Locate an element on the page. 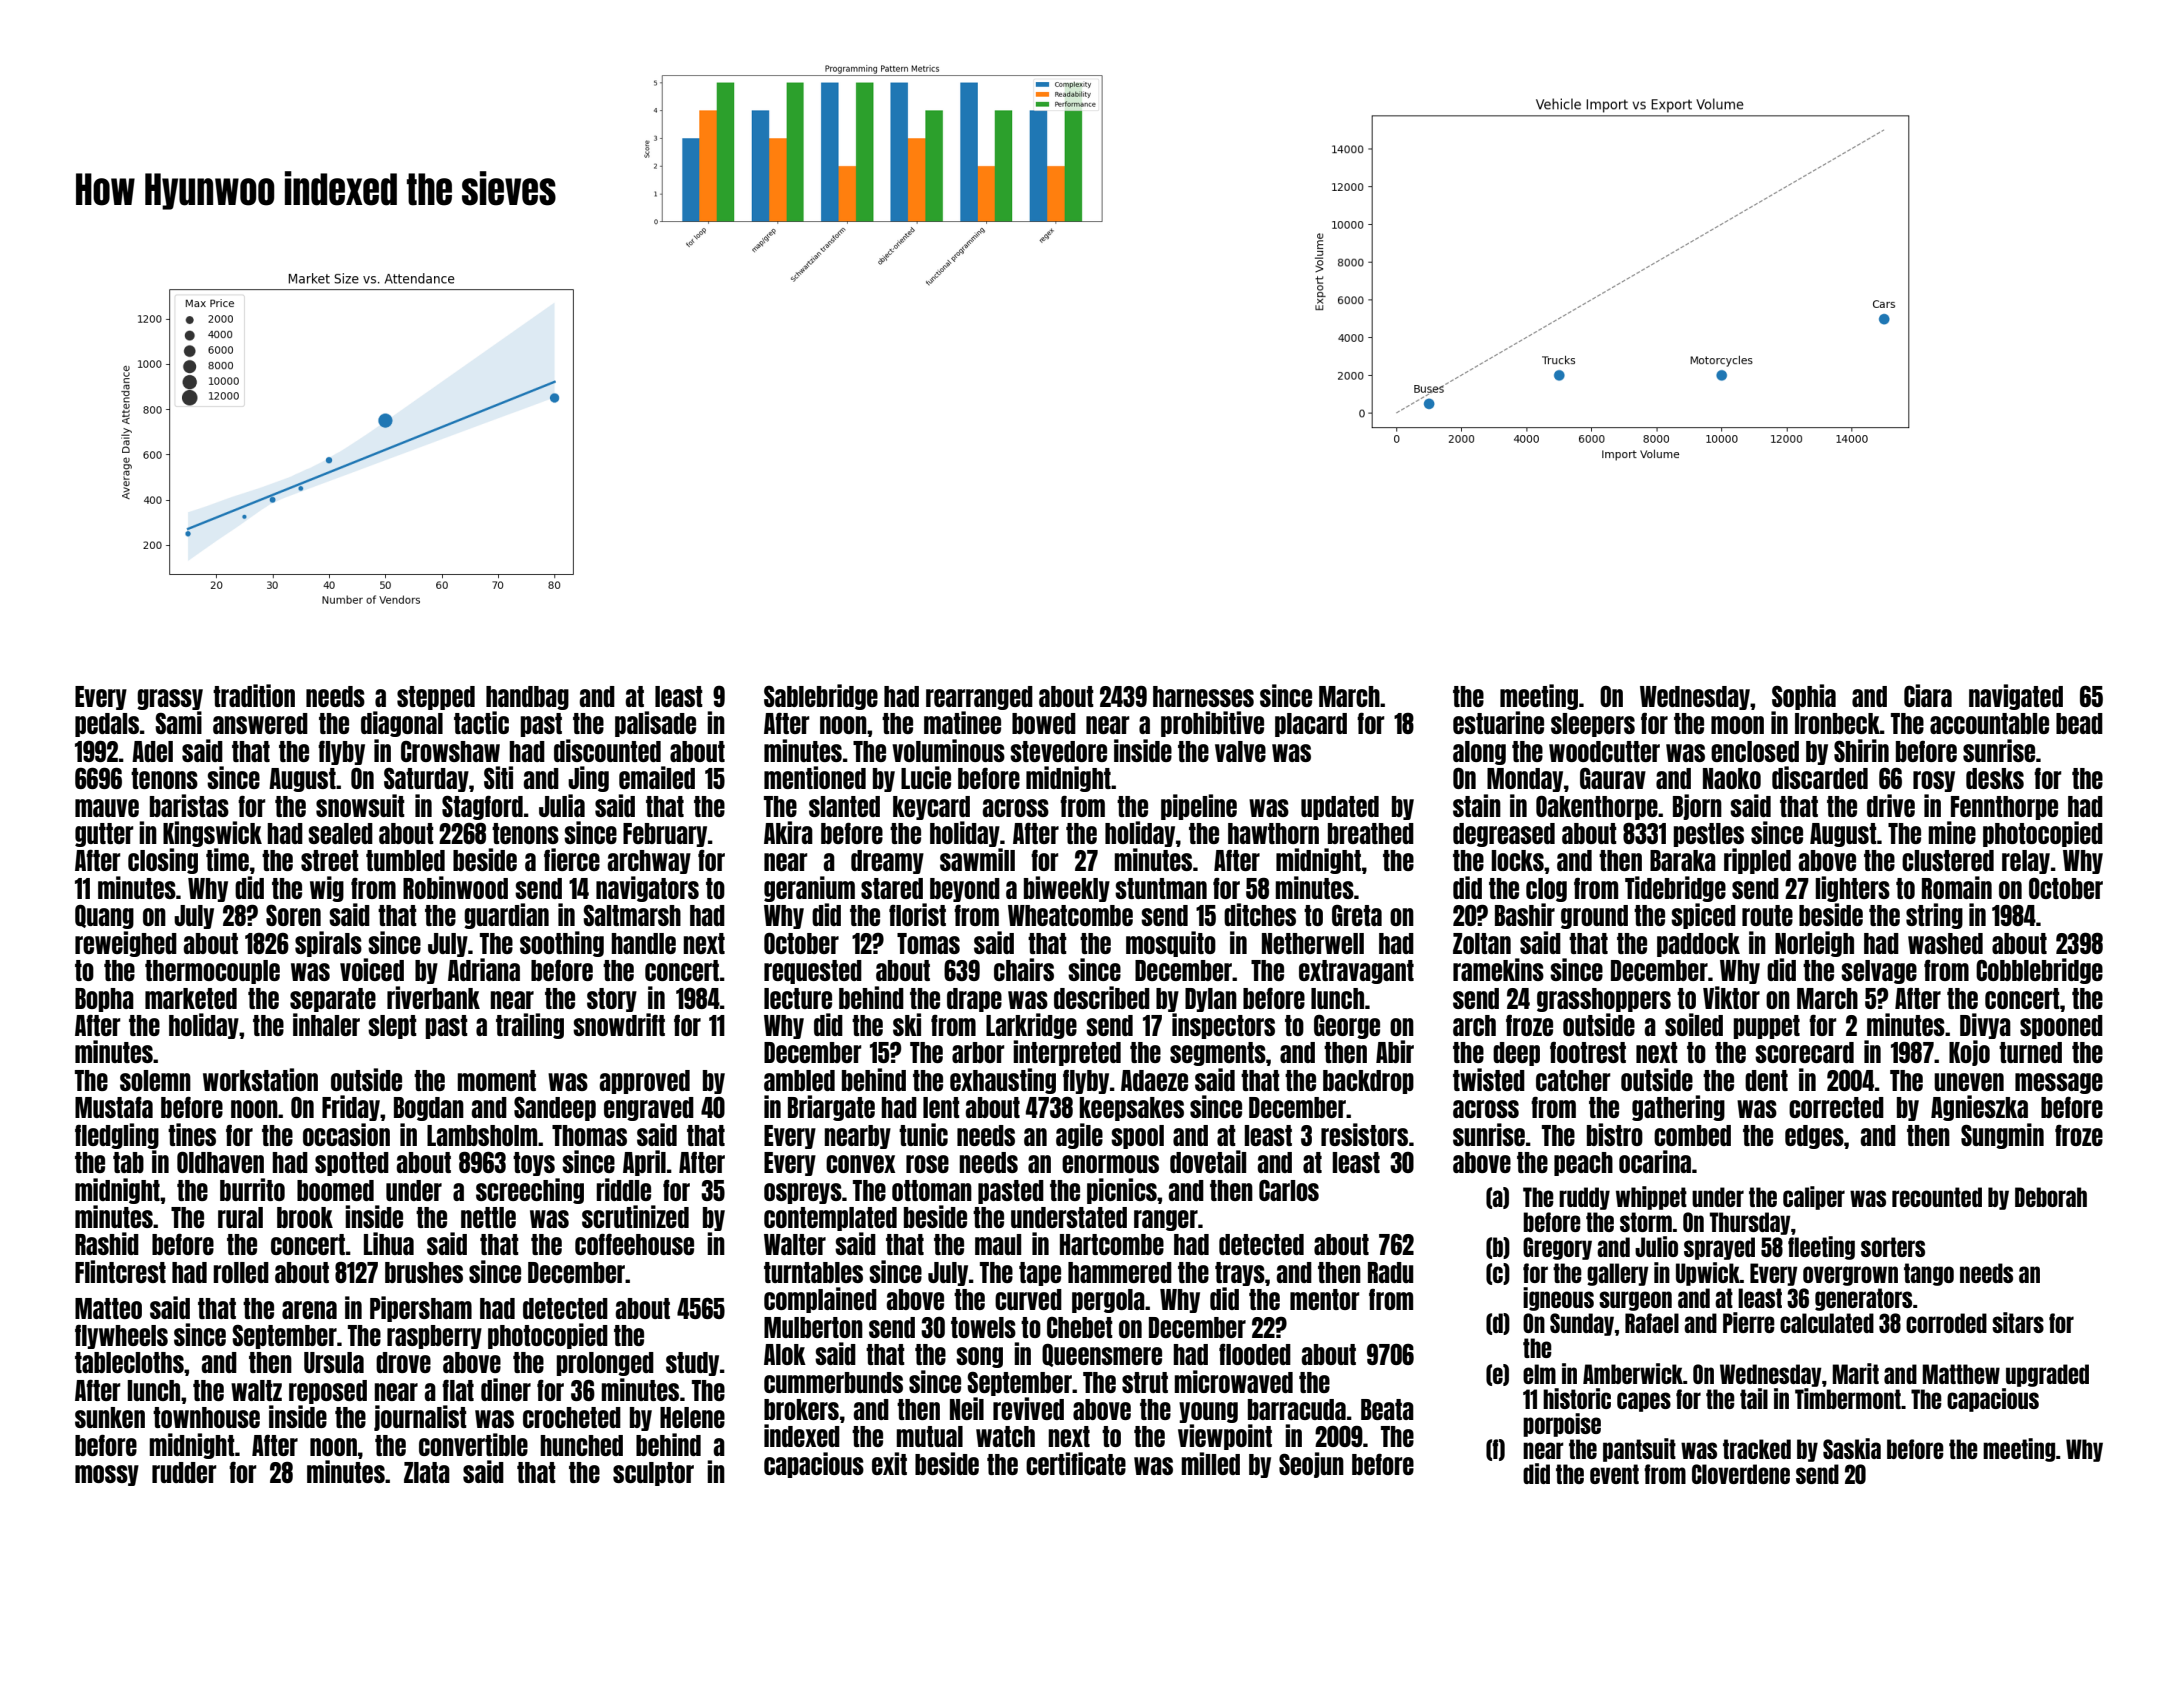 The width and height of the image is (2178, 1683). accountable is located at coordinates (1989, 723).
